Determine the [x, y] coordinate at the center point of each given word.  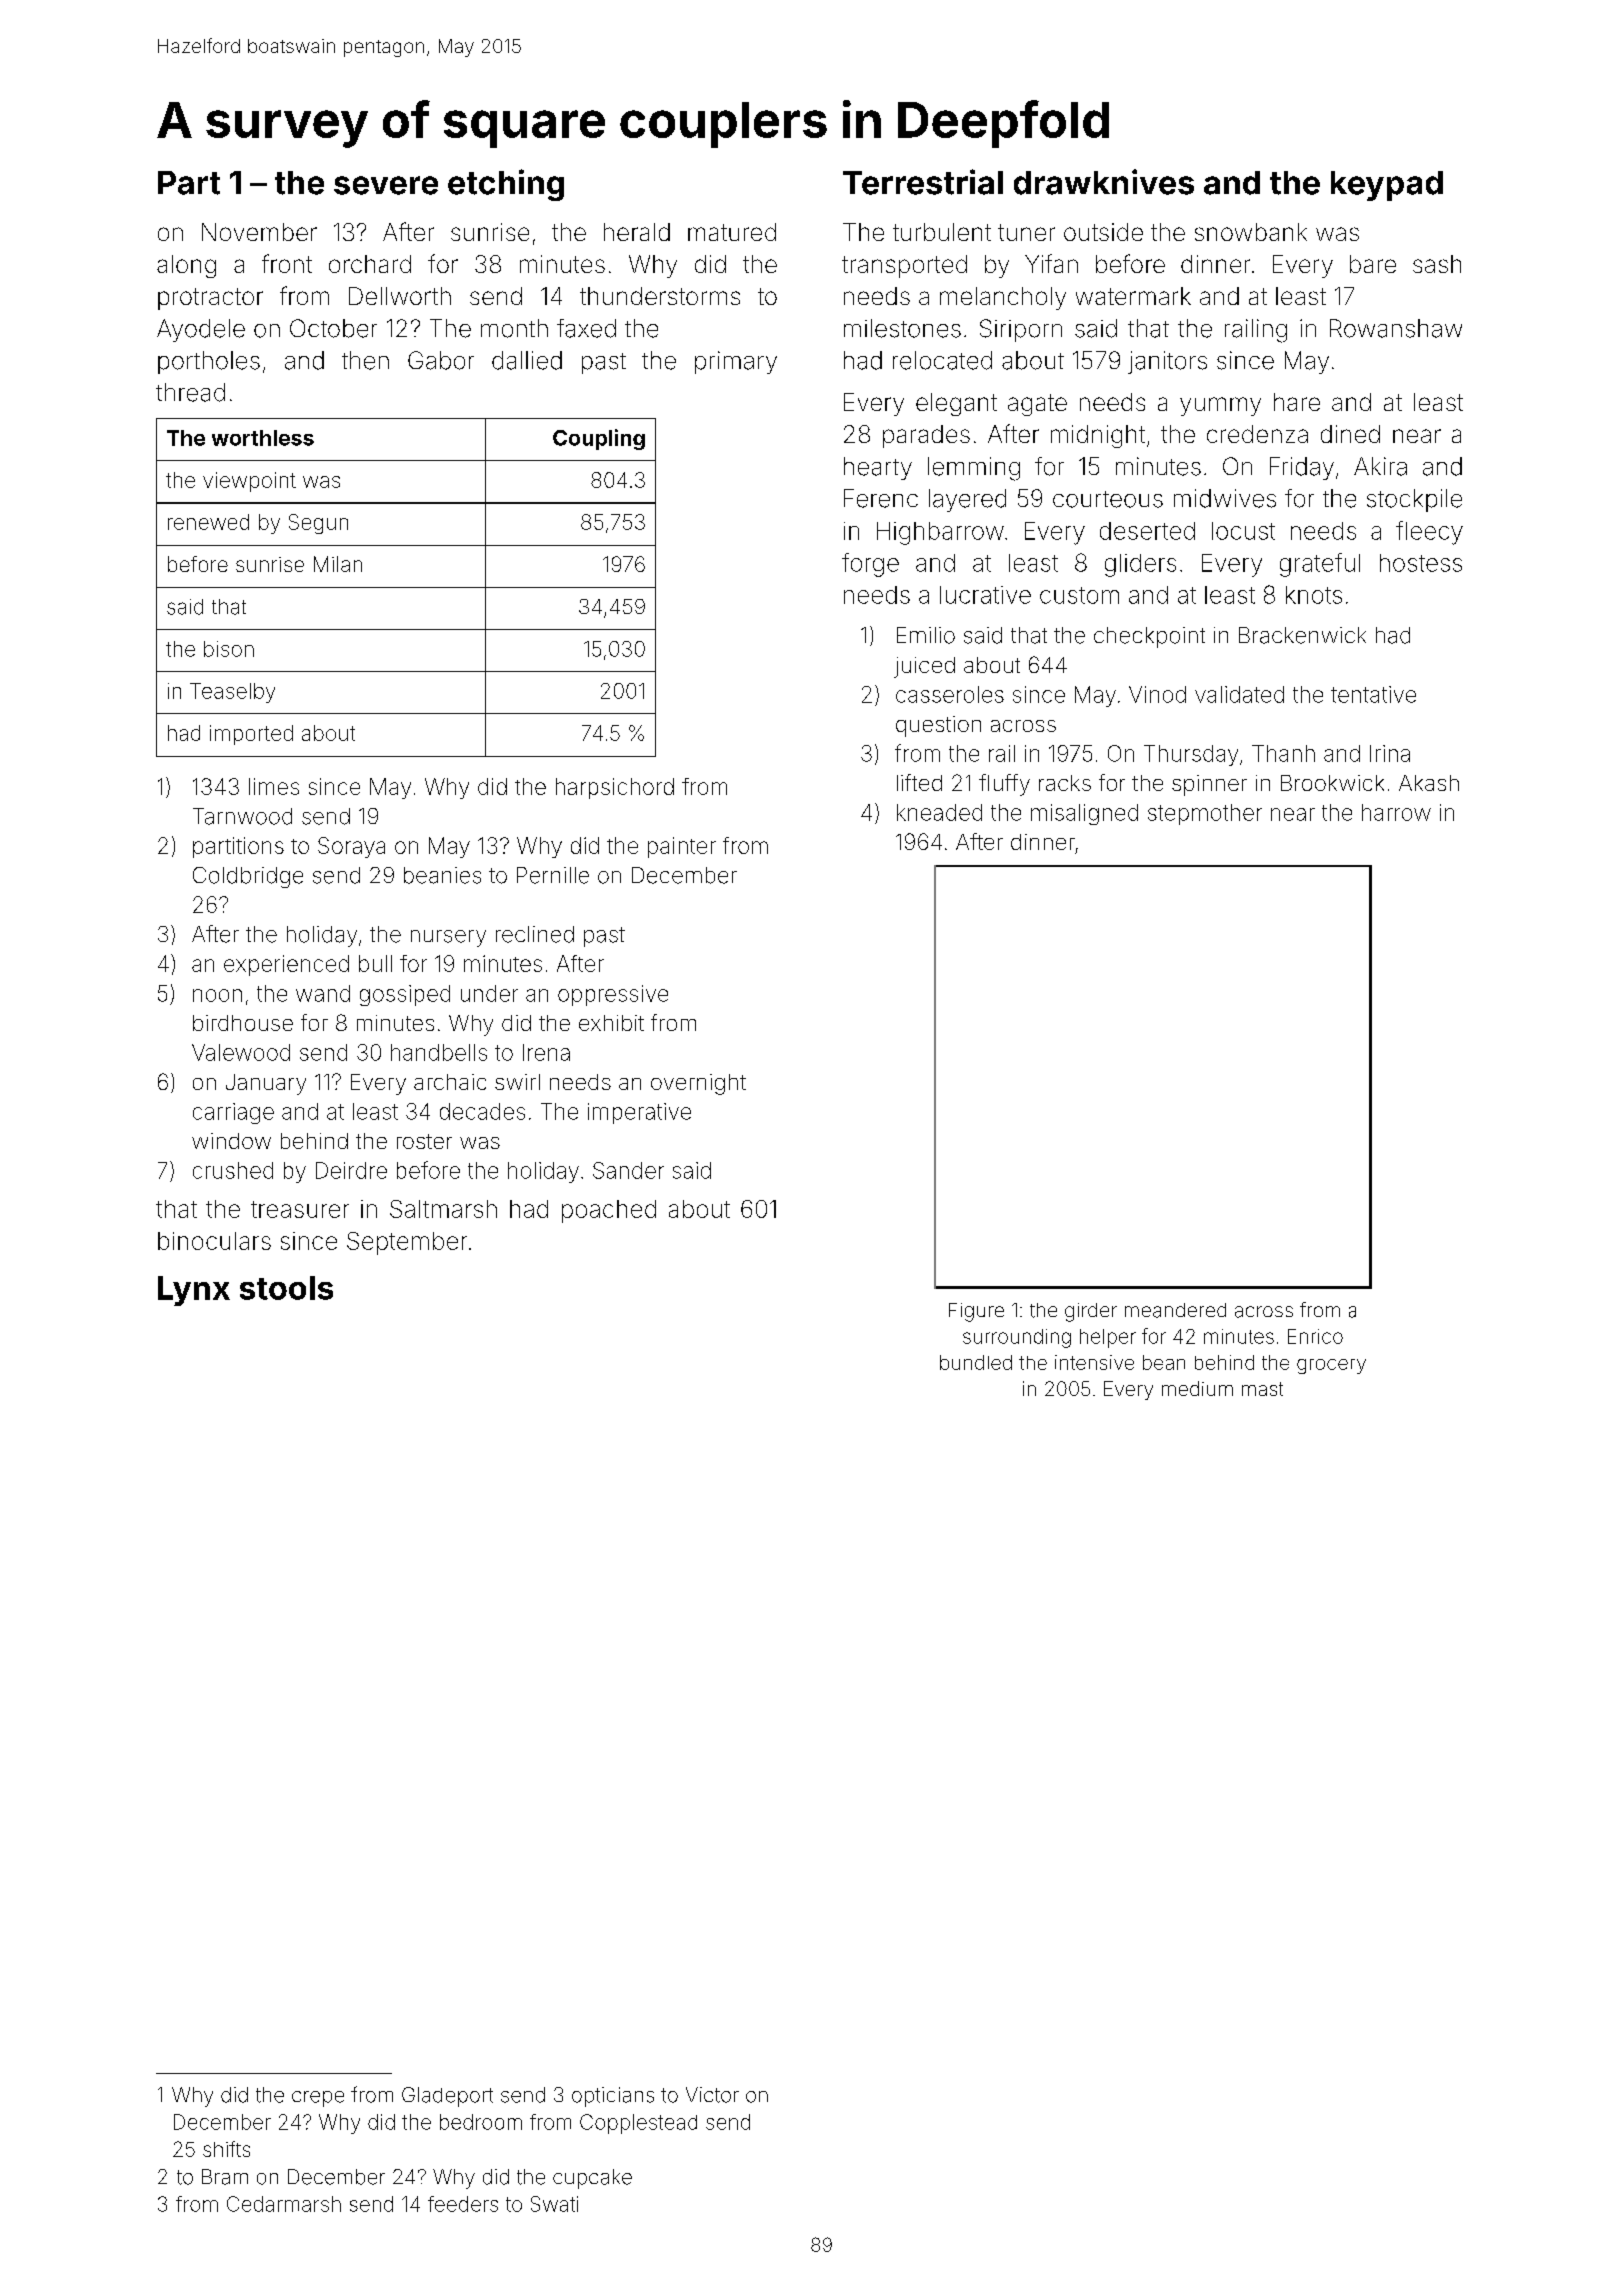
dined [1350, 434]
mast [1262, 1389]
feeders [463, 2204]
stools [286, 1288]
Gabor [441, 360]
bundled [976, 1362]
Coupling [599, 439]
